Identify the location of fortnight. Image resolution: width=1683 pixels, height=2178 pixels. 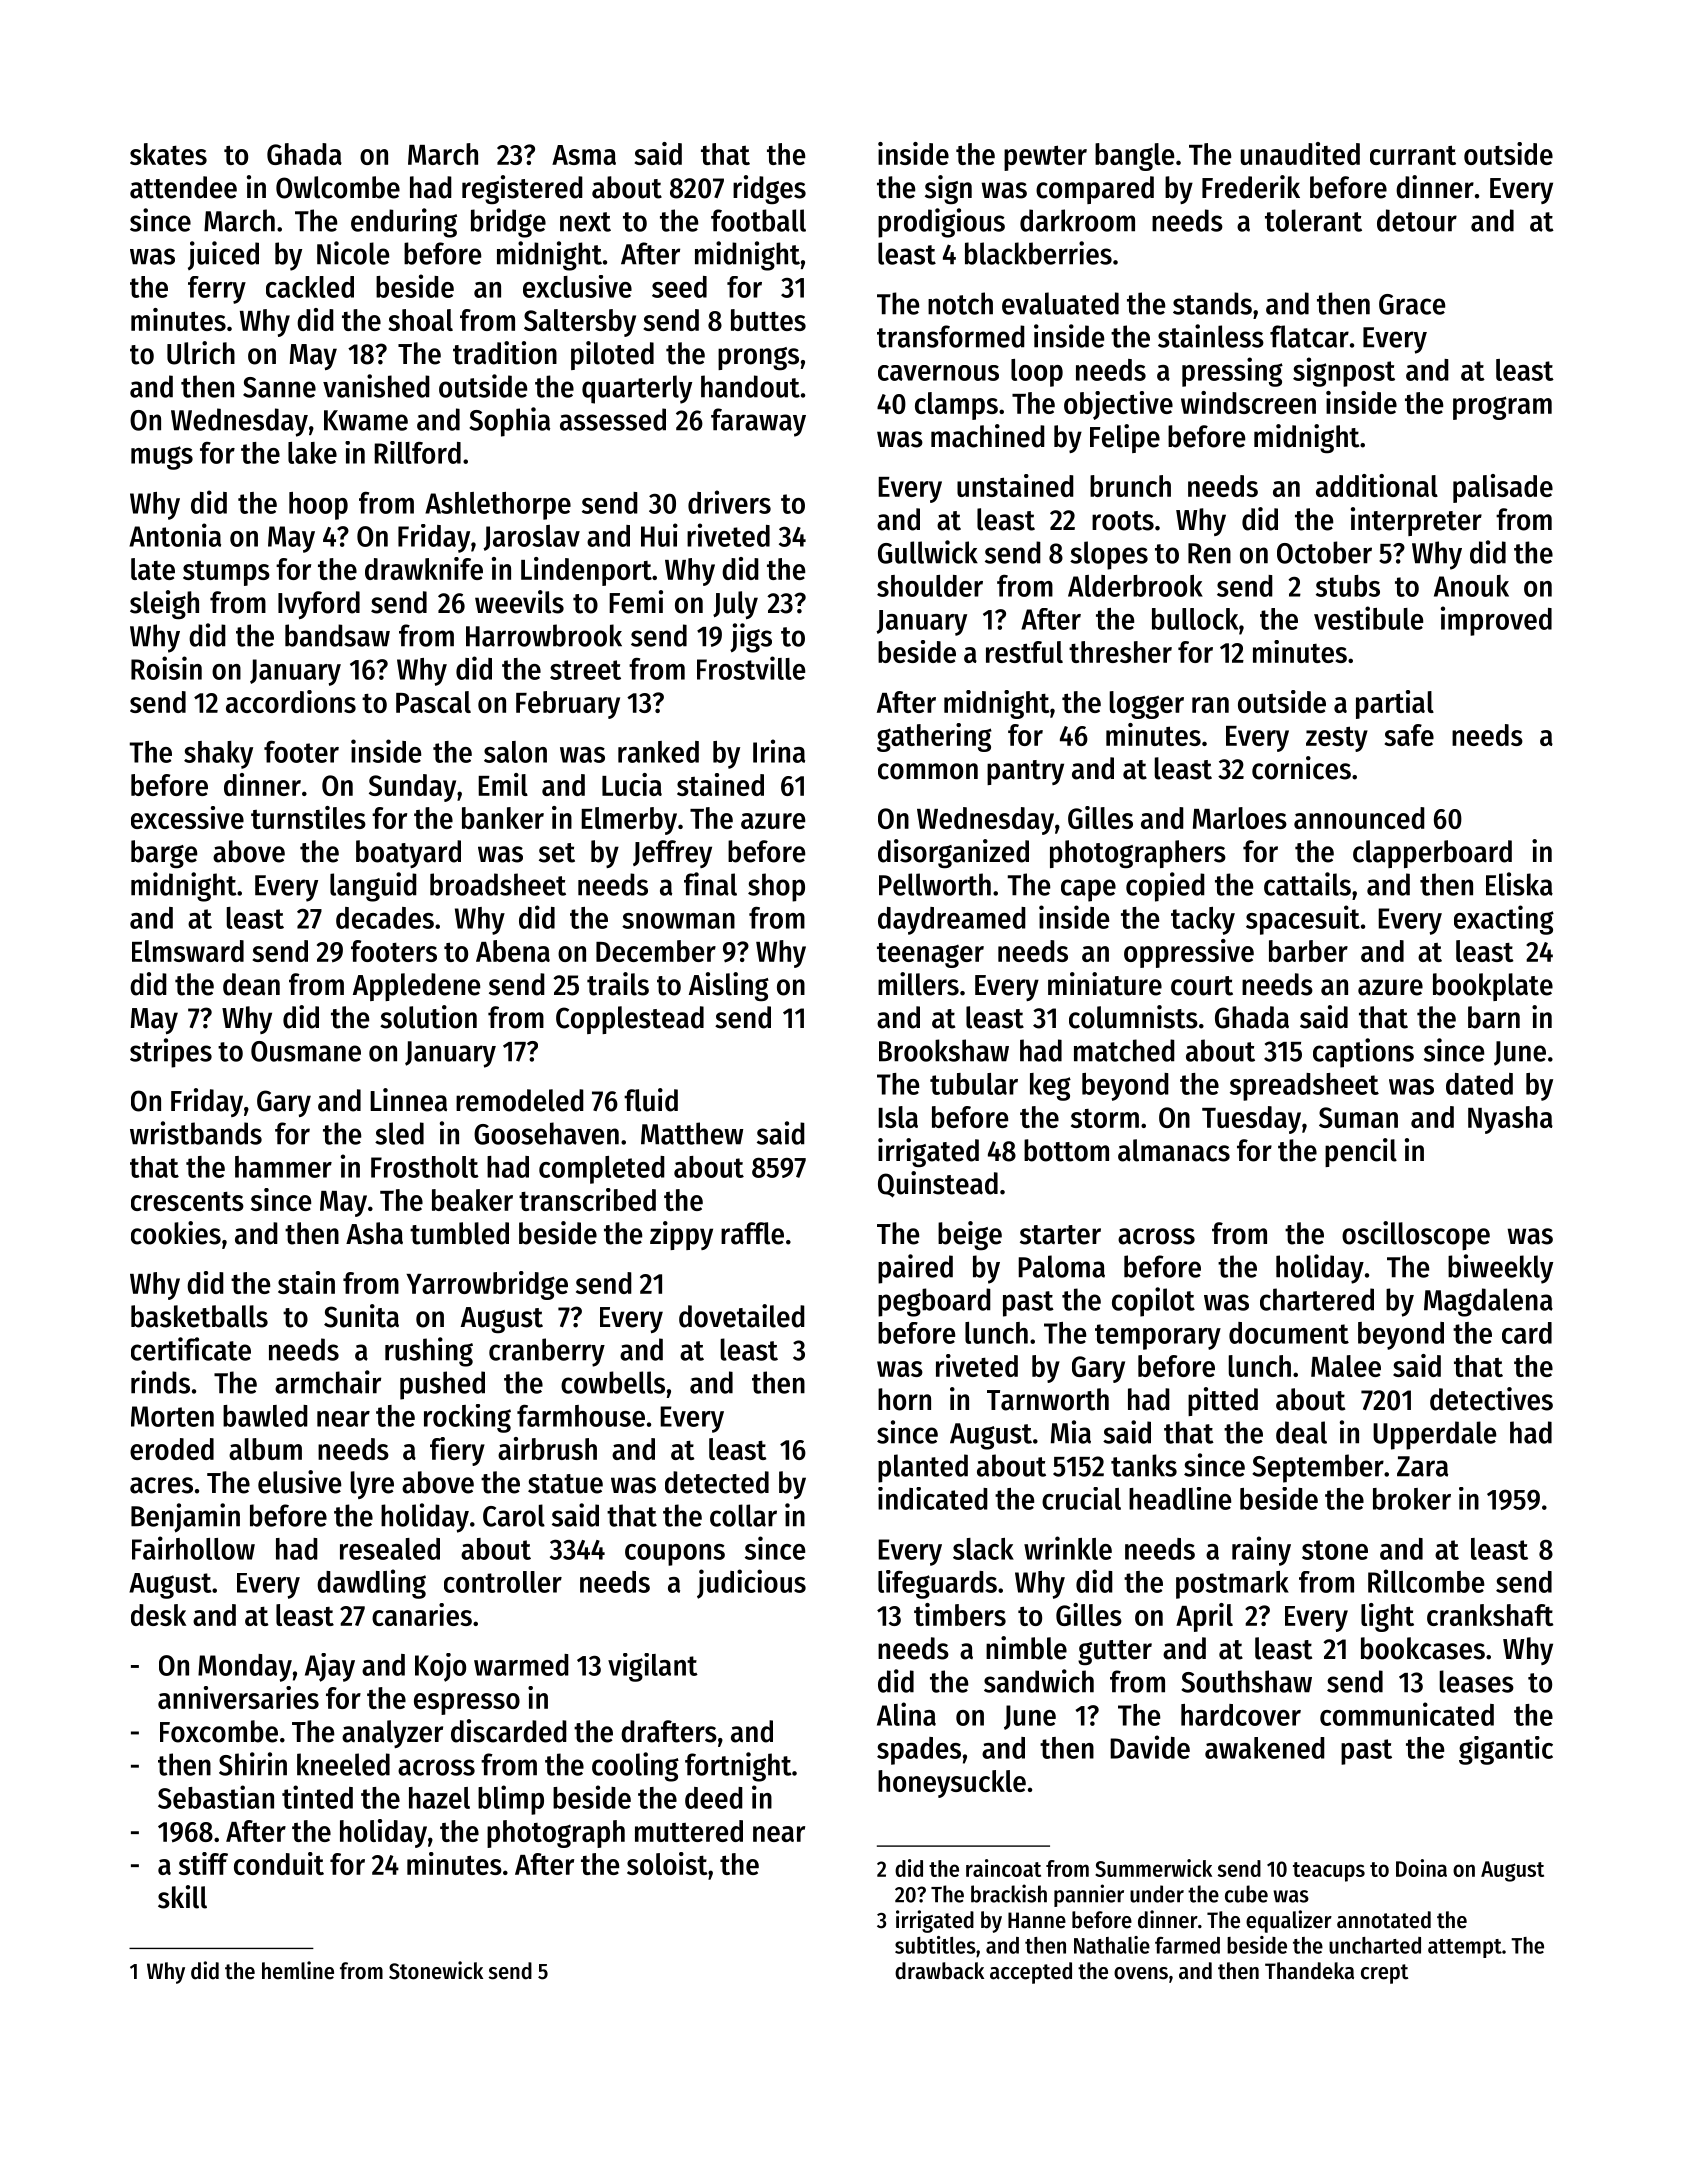
(738, 1767).
